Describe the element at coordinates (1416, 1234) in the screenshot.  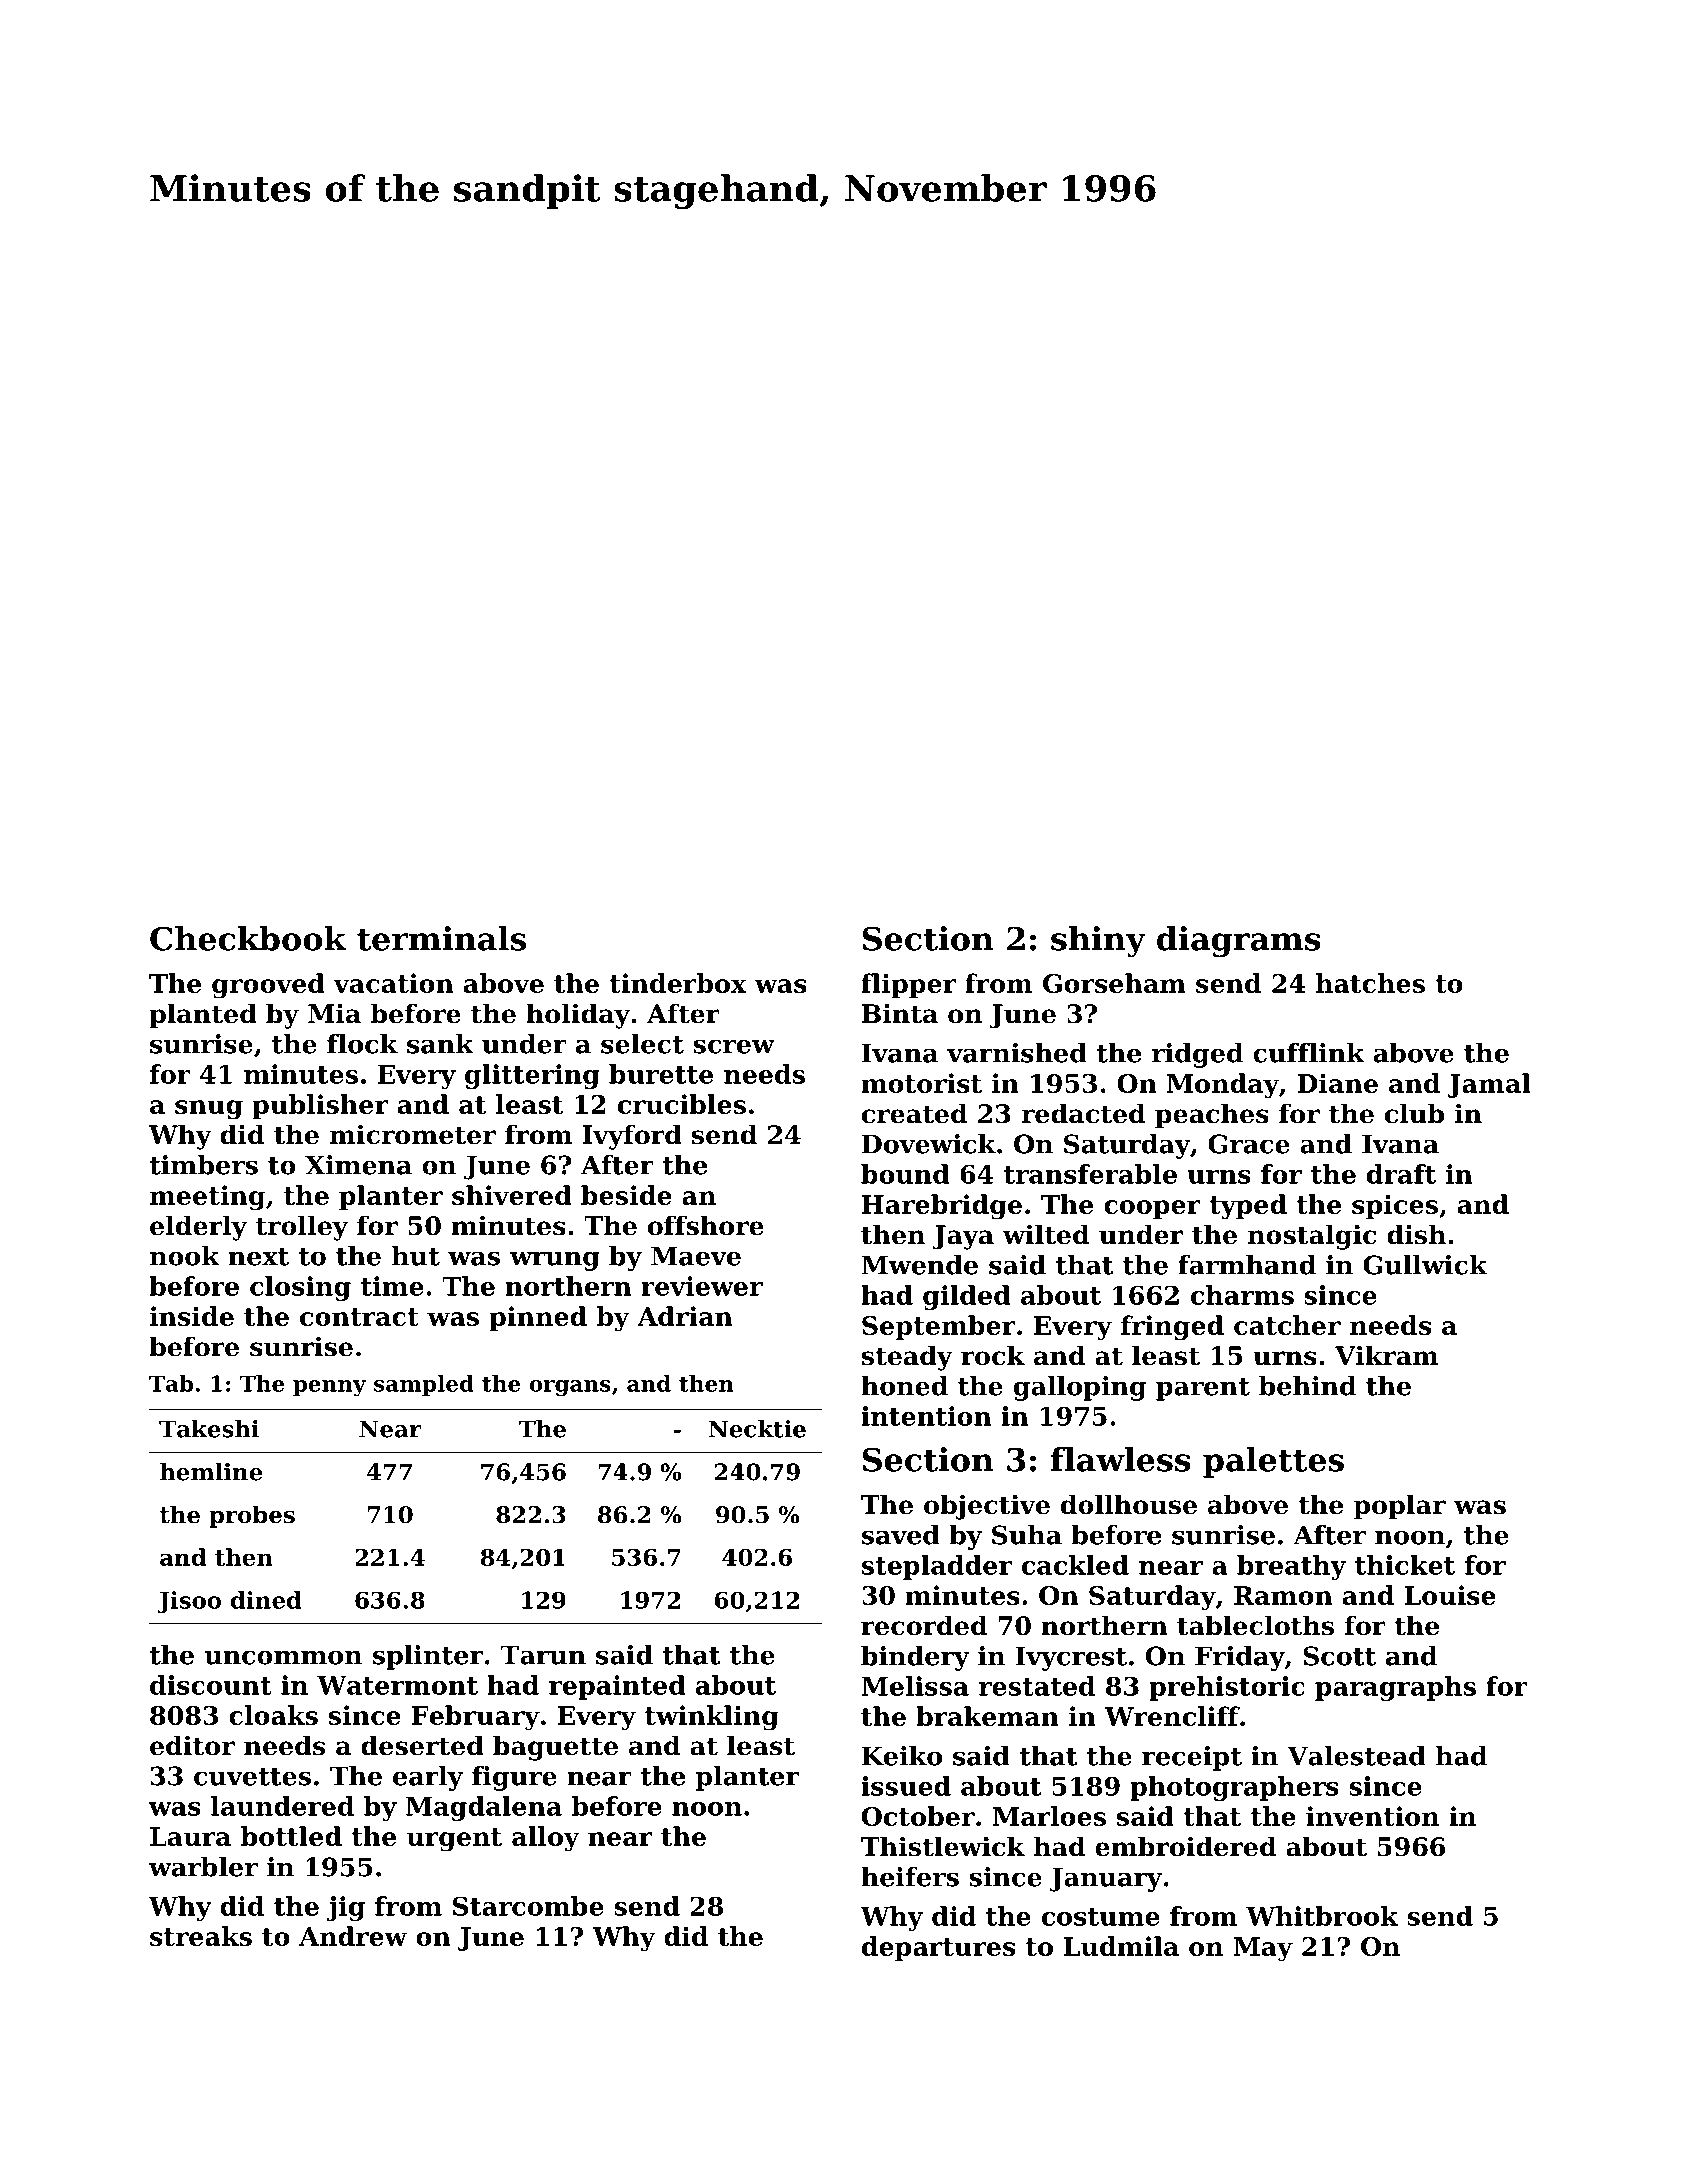
I see `dish` at that location.
